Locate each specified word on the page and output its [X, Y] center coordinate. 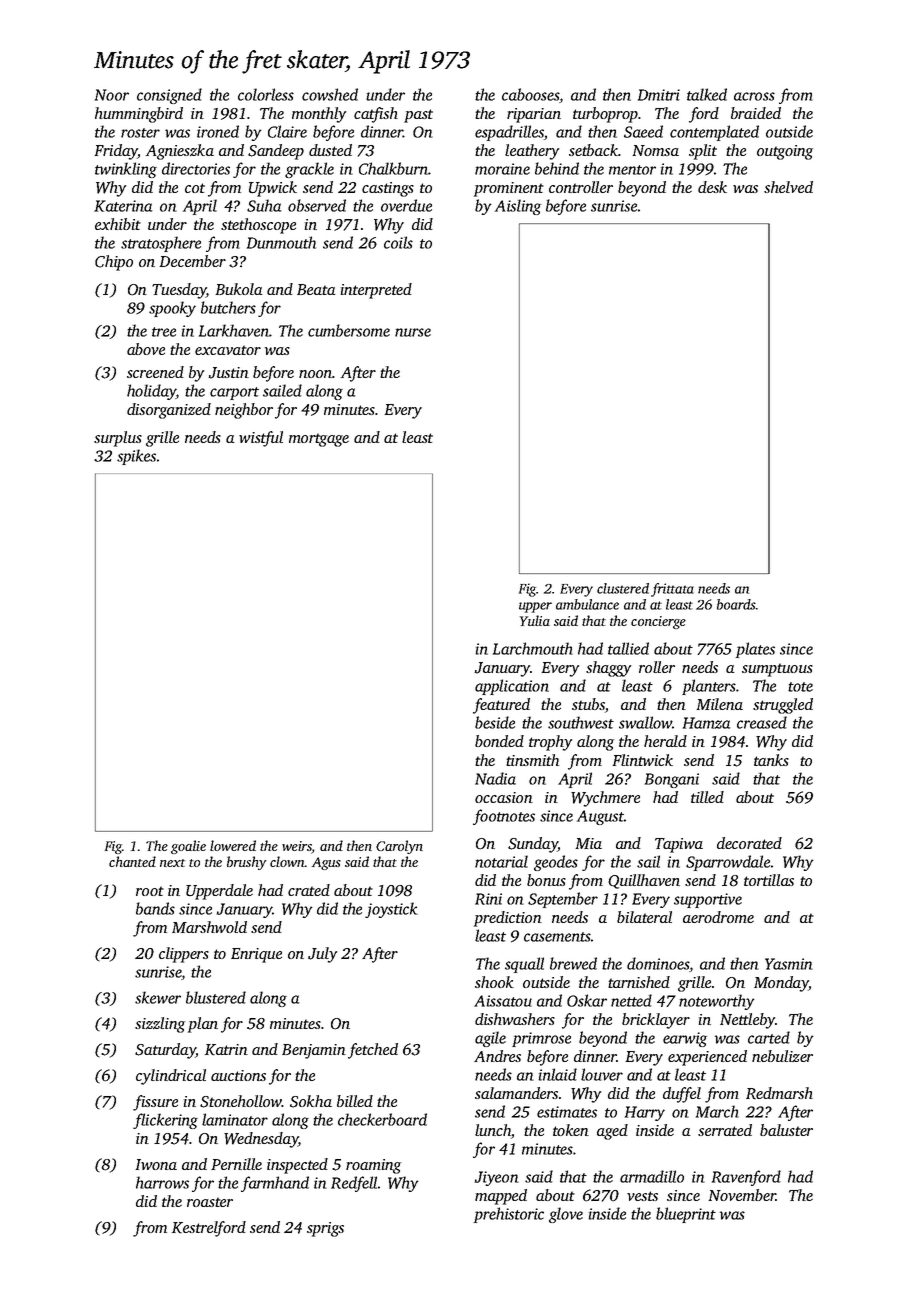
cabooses [531, 95]
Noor [112, 95]
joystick [391, 910]
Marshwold [209, 927]
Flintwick [643, 760]
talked [707, 94]
